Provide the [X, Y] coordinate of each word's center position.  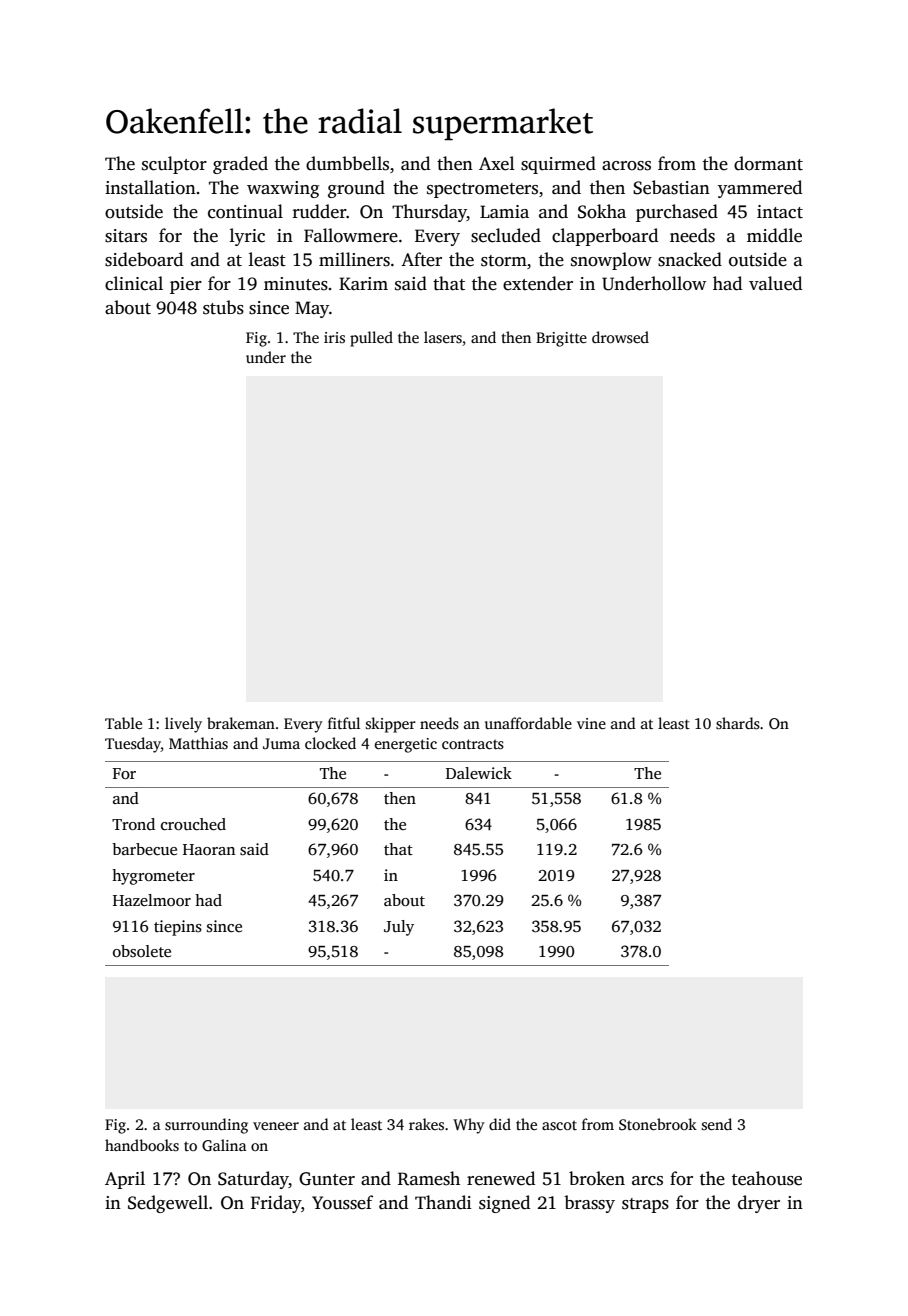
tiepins [178, 928]
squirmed [558, 165]
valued [775, 283]
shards [738, 723]
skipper [391, 725]
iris [334, 337]
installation [150, 187]
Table [123, 723]
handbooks [142, 1145]
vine [591, 723]
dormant [768, 163]
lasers [443, 337]
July [399, 928]
